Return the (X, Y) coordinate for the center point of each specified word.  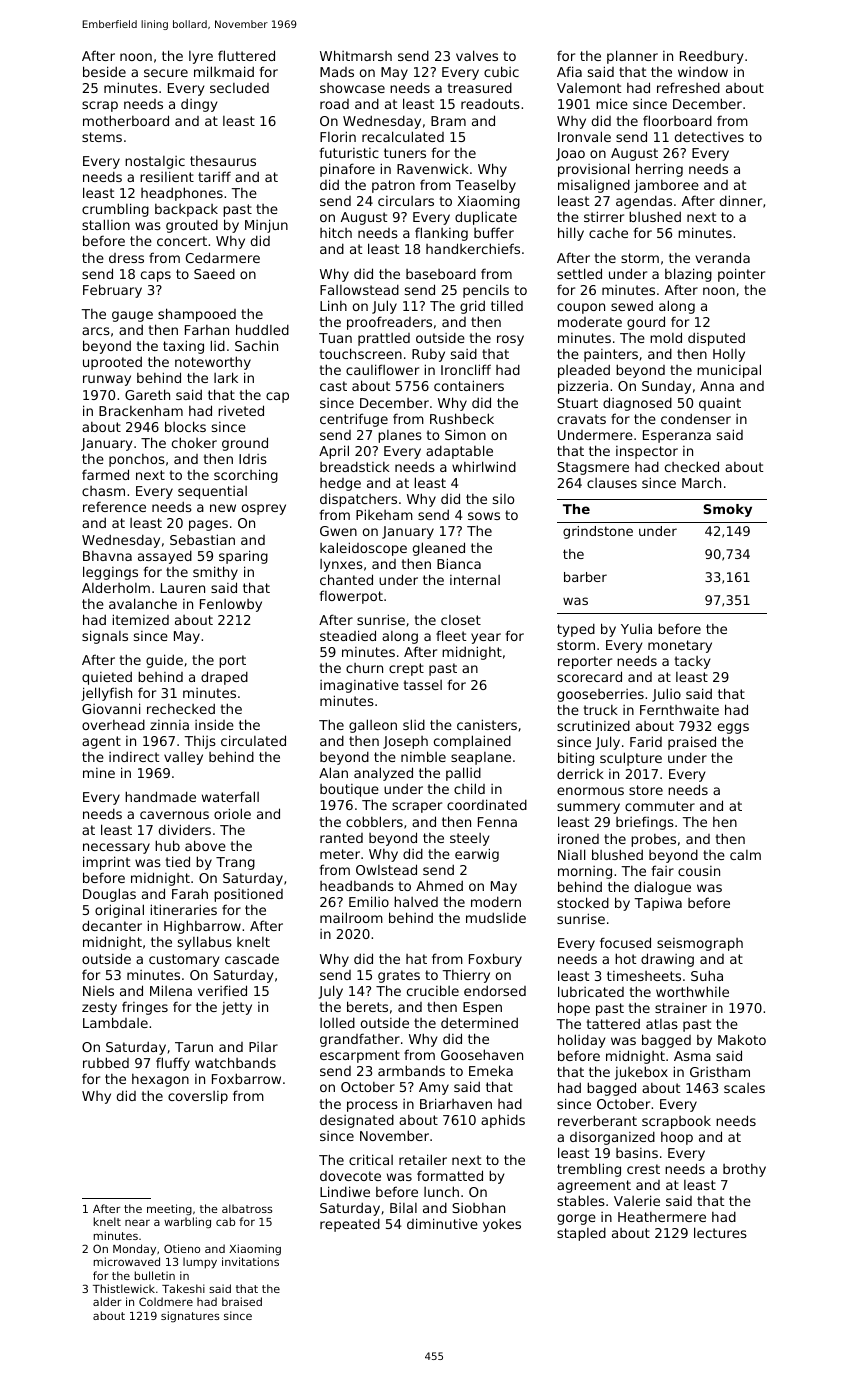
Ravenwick (433, 168)
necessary (116, 848)
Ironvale (584, 136)
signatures (190, 1317)
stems (102, 137)
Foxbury (495, 960)
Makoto (742, 1039)
